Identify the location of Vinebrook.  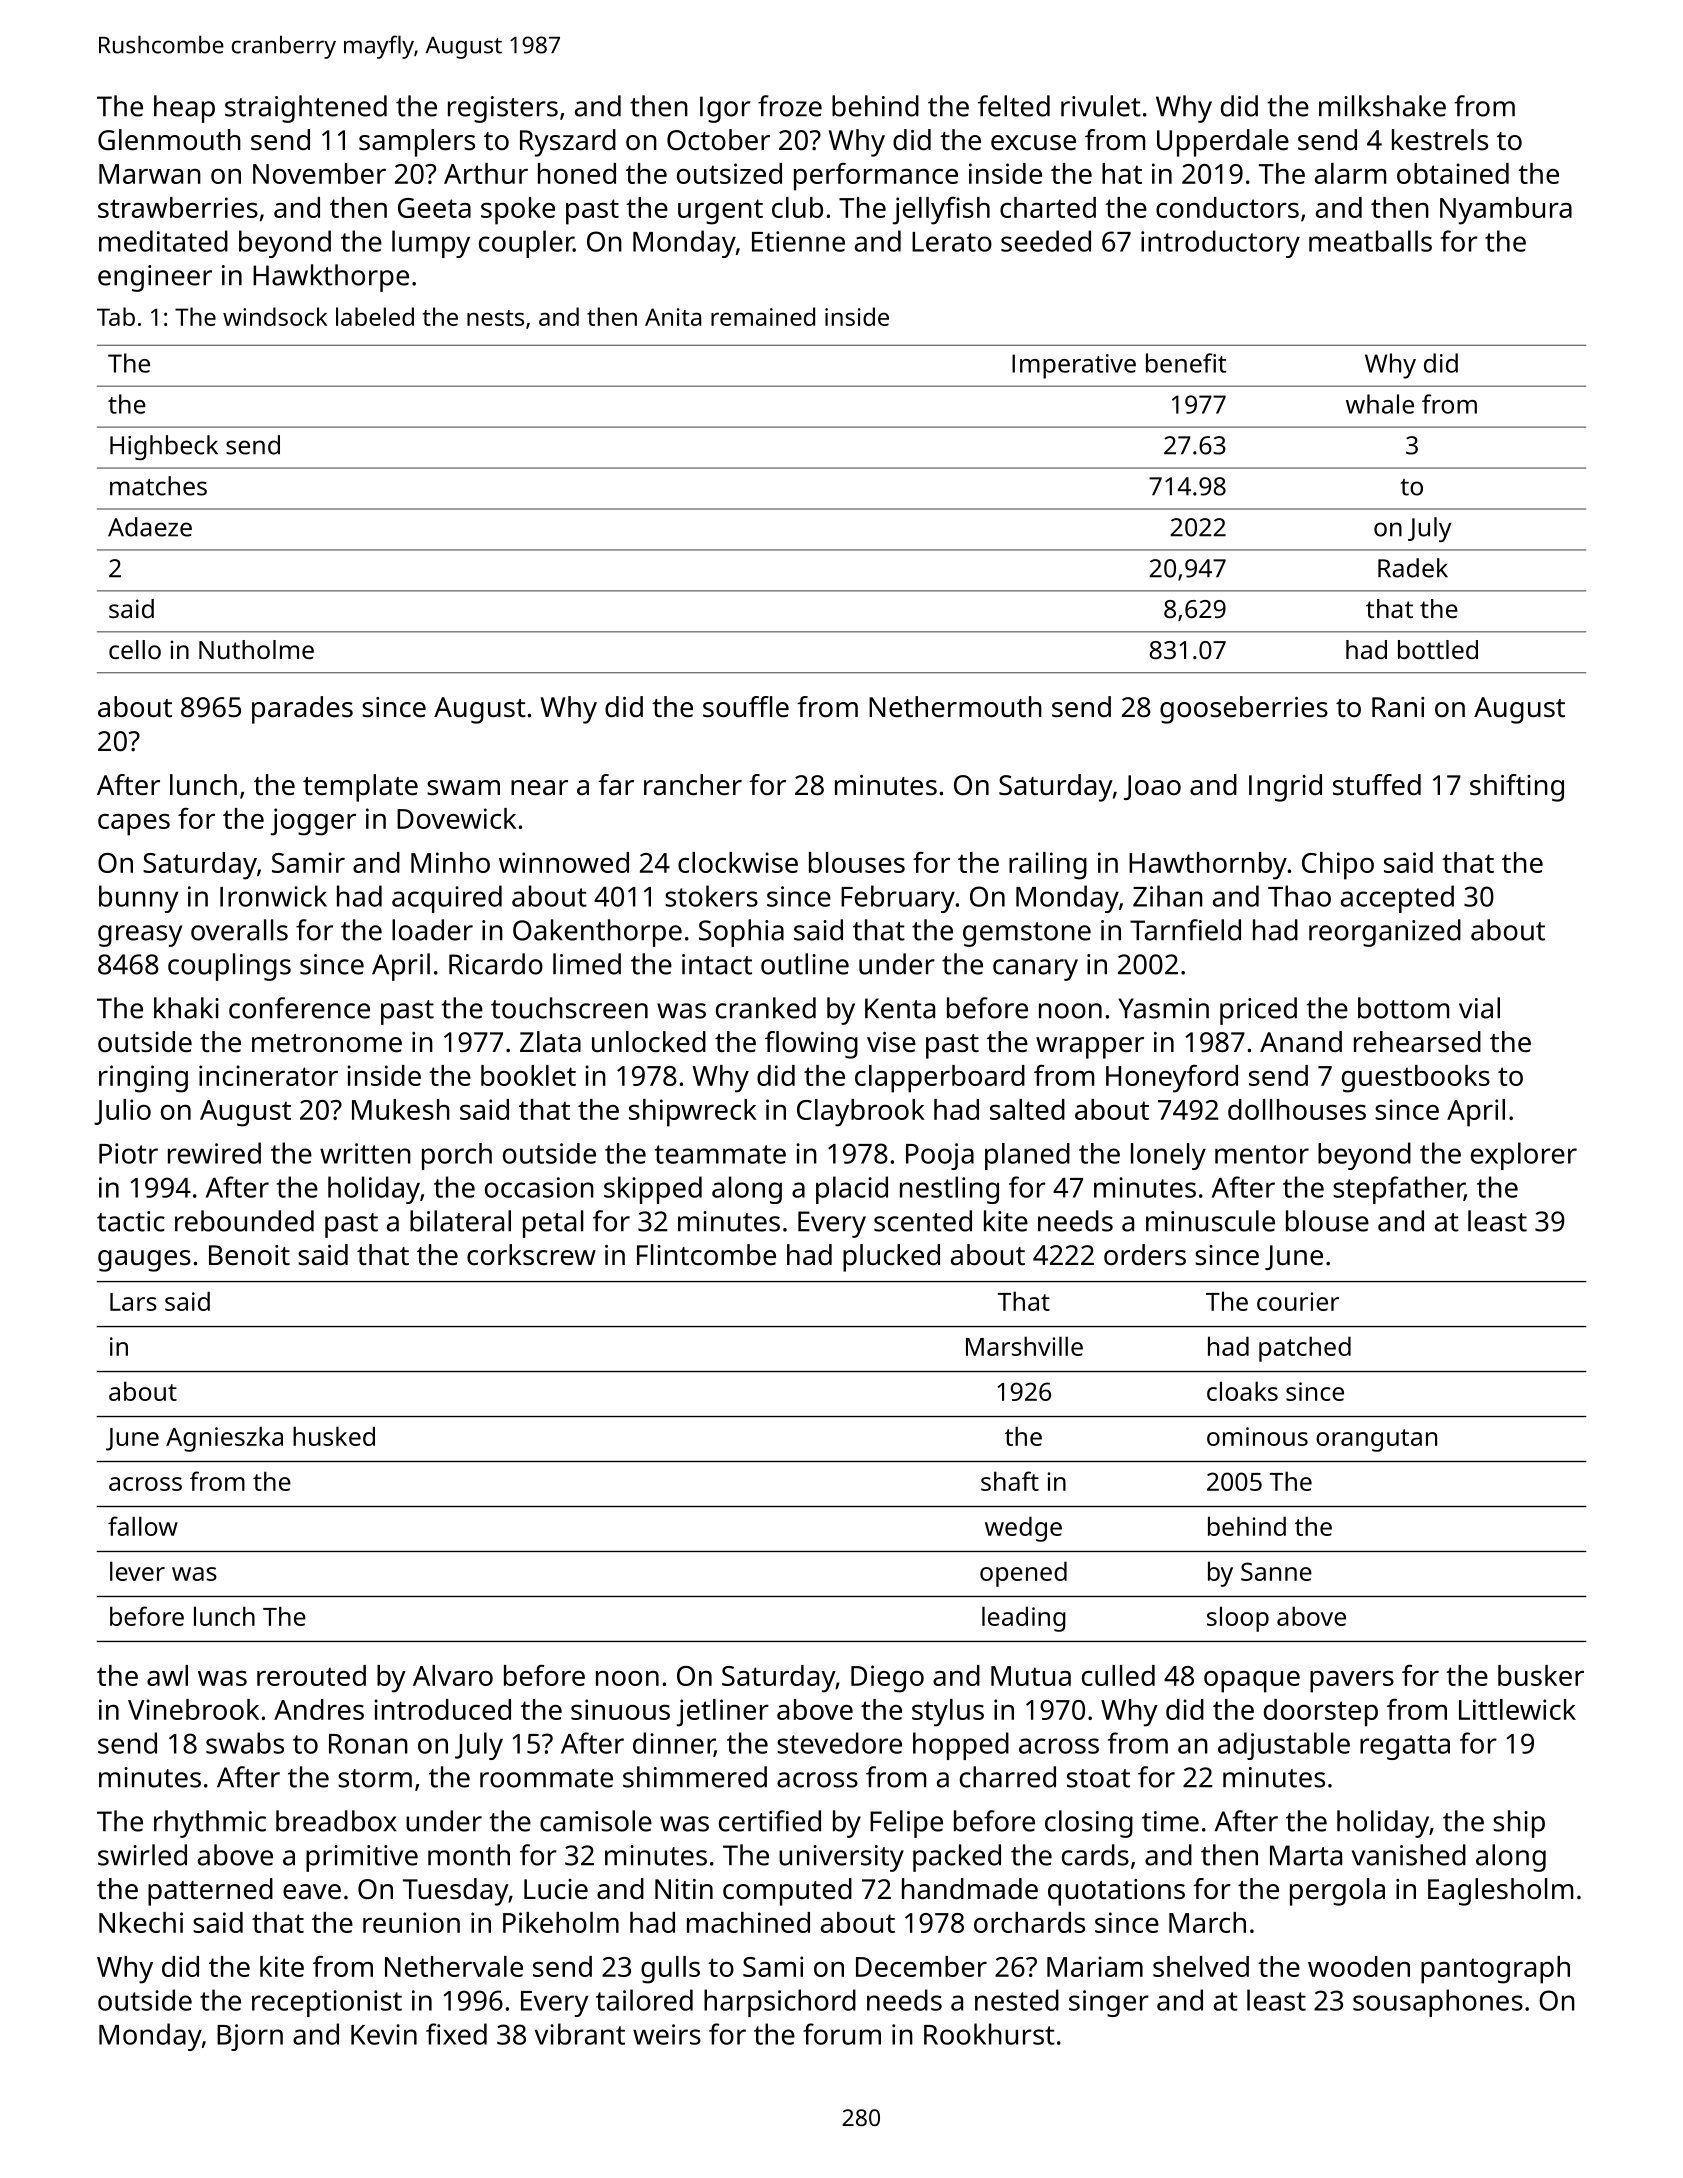
(193, 1709).
